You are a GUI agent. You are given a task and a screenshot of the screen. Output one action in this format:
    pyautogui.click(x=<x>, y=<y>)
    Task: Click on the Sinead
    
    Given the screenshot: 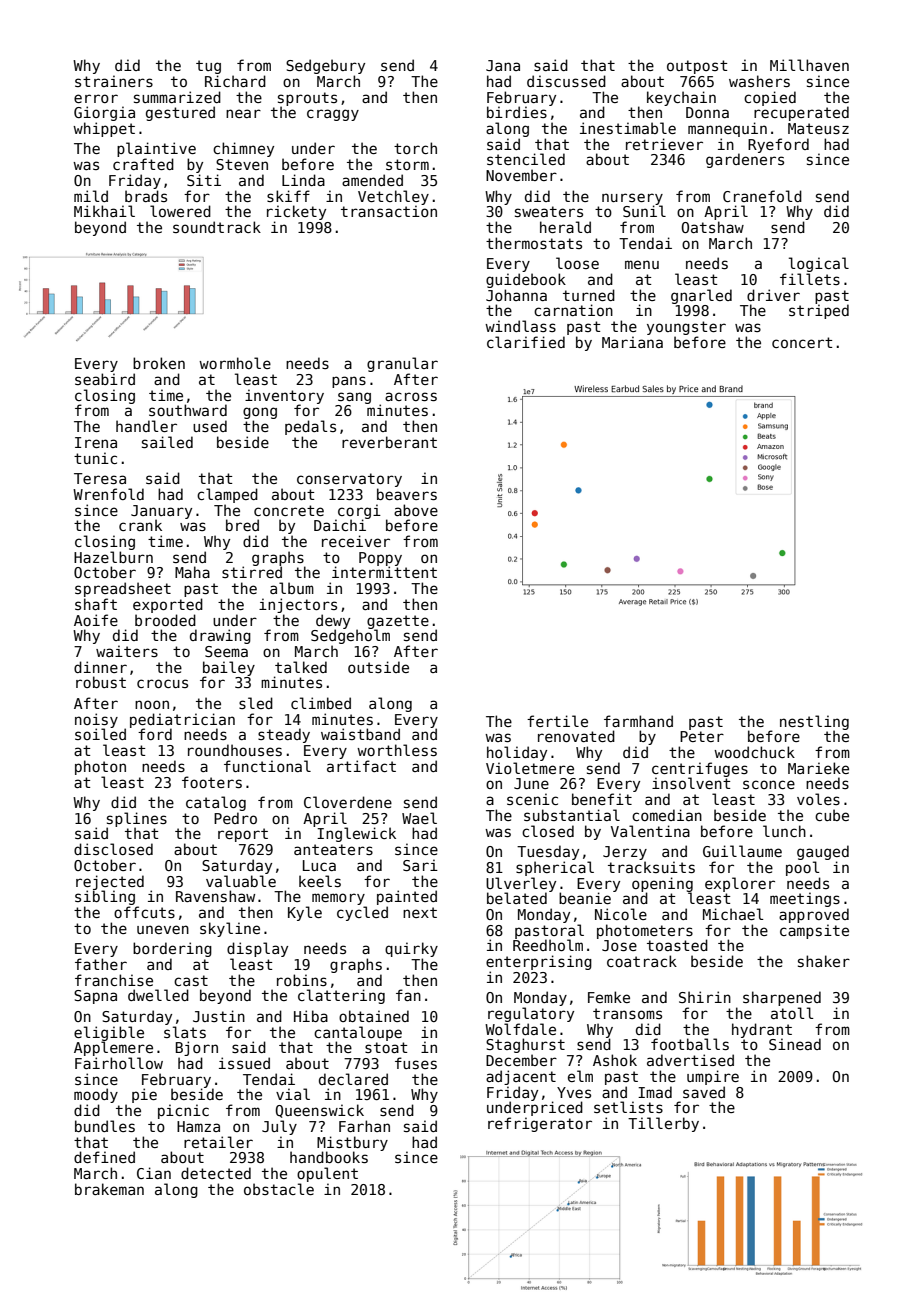 What is the action you would take?
    pyautogui.click(x=795, y=1044)
